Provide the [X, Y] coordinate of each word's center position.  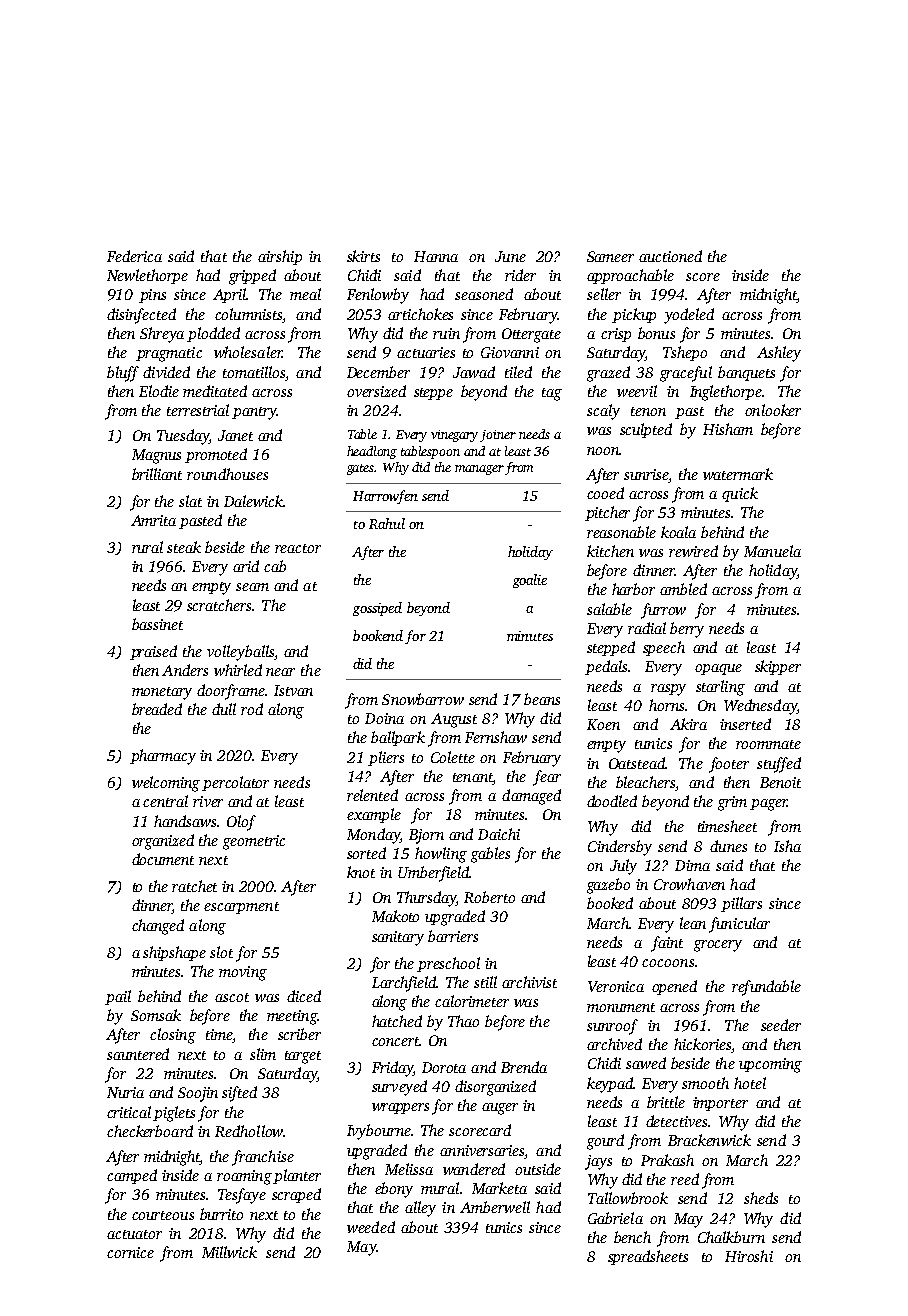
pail [118, 997]
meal [305, 294]
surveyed [399, 1088]
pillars [741, 904]
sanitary [398, 938]
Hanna [436, 256]
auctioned [670, 256]
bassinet [157, 624]
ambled [683, 589]
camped [132, 1176]
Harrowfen [385, 497]
